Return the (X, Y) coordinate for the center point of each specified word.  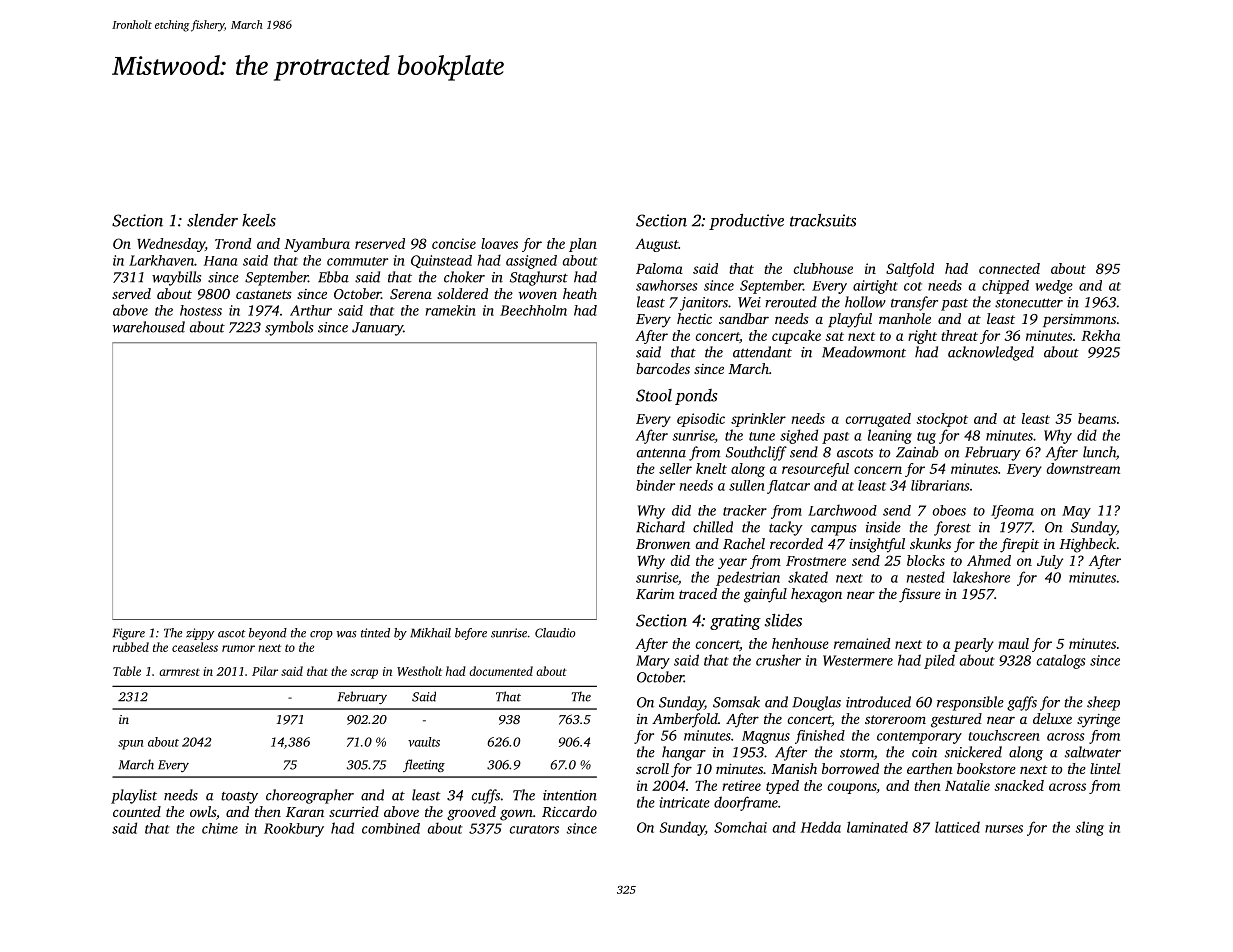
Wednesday (171, 245)
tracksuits (823, 220)
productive (746, 222)
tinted (375, 633)
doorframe (746, 803)
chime (220, 828)
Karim (655, 594)
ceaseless (195, 647)
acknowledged (991, 353)
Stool (654, 395)
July (1050, 562)
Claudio (555, 633)
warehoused (149, 327)
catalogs (1061, 661)
